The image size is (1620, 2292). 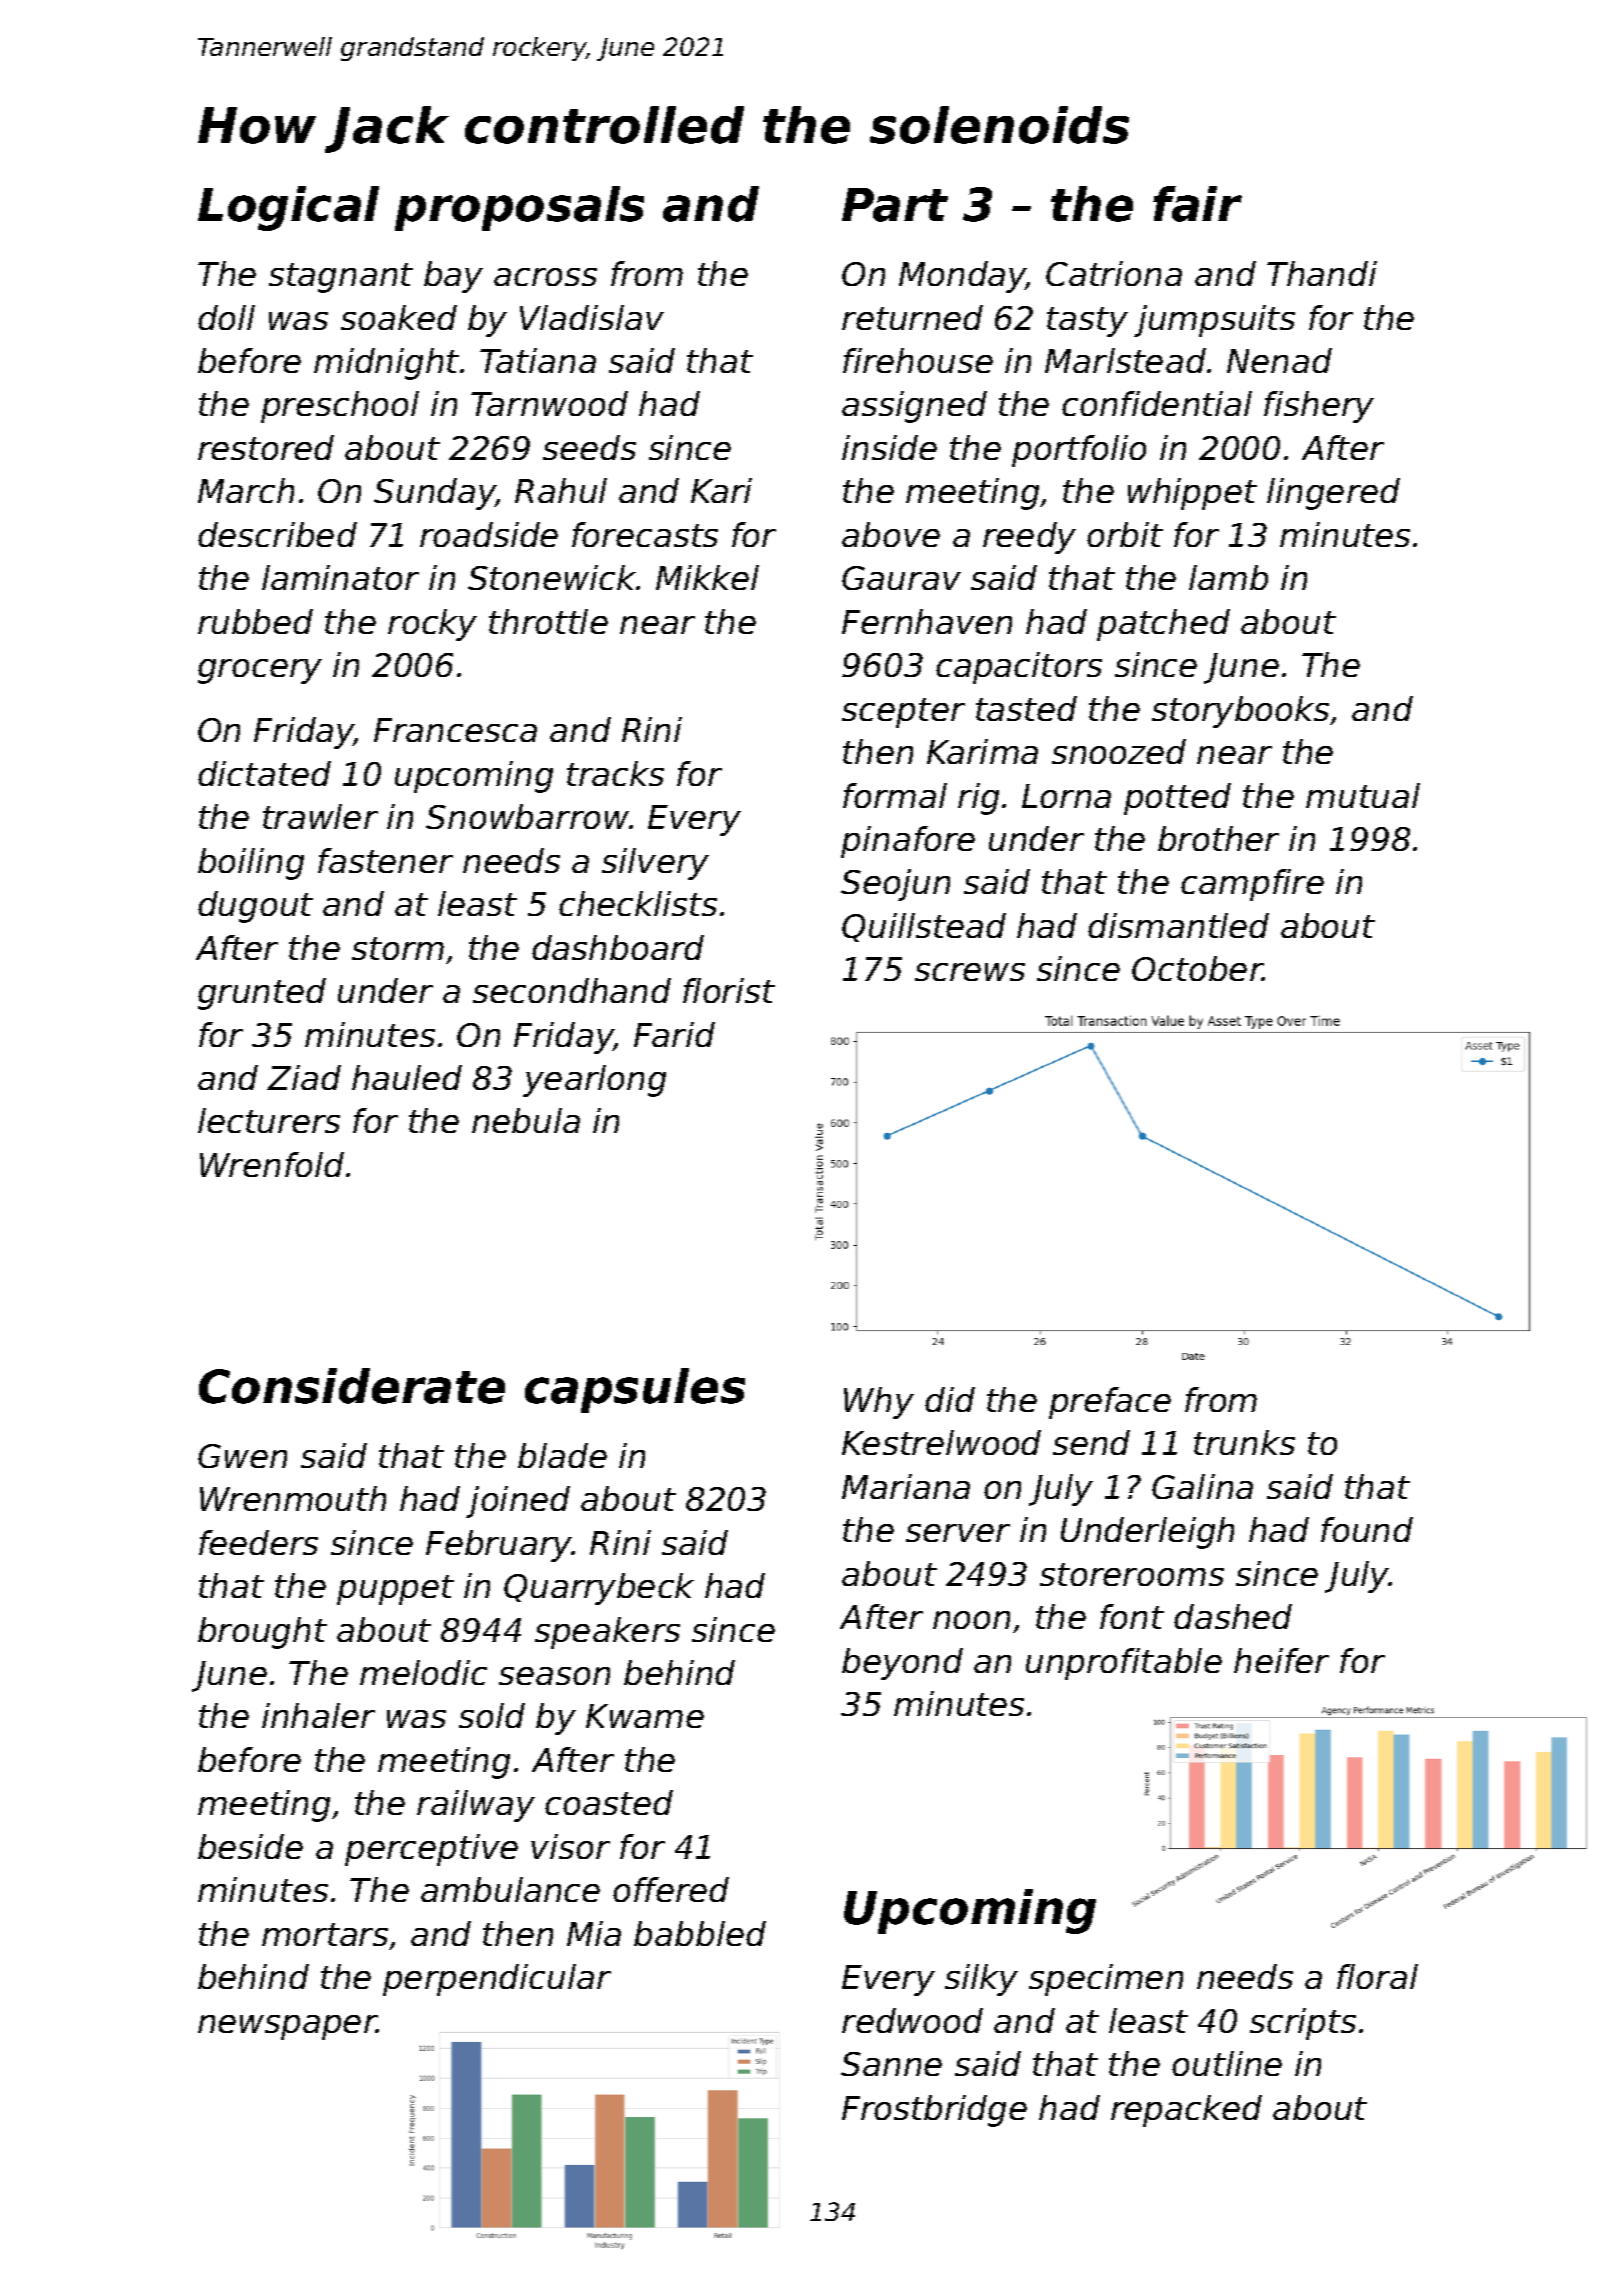 What do you see at coordinates (287, 2027) in the page?
I see `newspaper` at bounding box center [287, 2027].
